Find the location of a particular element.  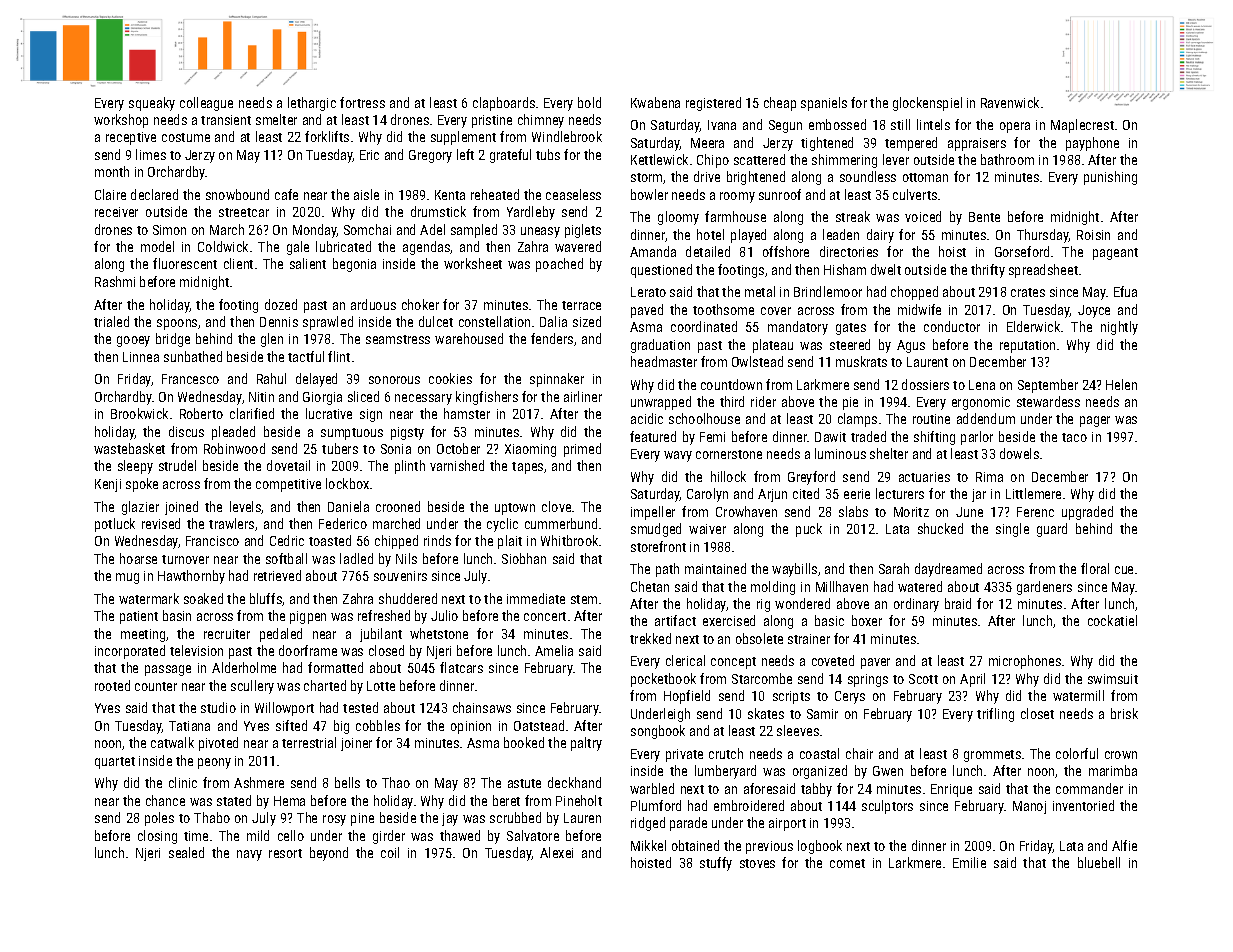

clove is located at coordinates (556, 506).
